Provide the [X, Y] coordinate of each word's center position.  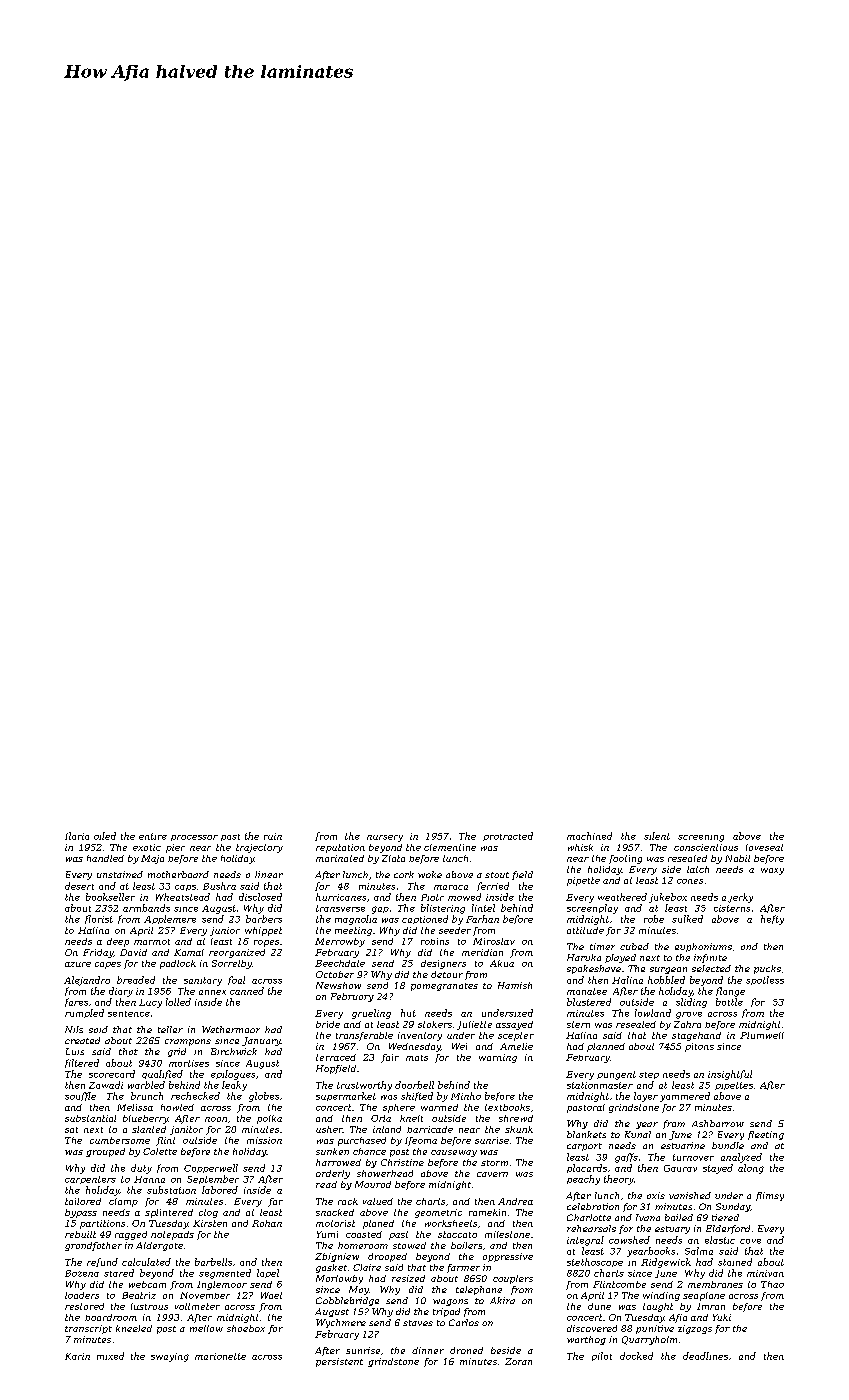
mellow [206, 1328]
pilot [602, 1356]
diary [121, 992]
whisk [580, 847]
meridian [482, 952]
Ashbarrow [718, 1123]
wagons [450, 1302]
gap [380, 910]
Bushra [219, 886]
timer [602, 946]
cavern [492, 1174]
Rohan [267, 1223]
